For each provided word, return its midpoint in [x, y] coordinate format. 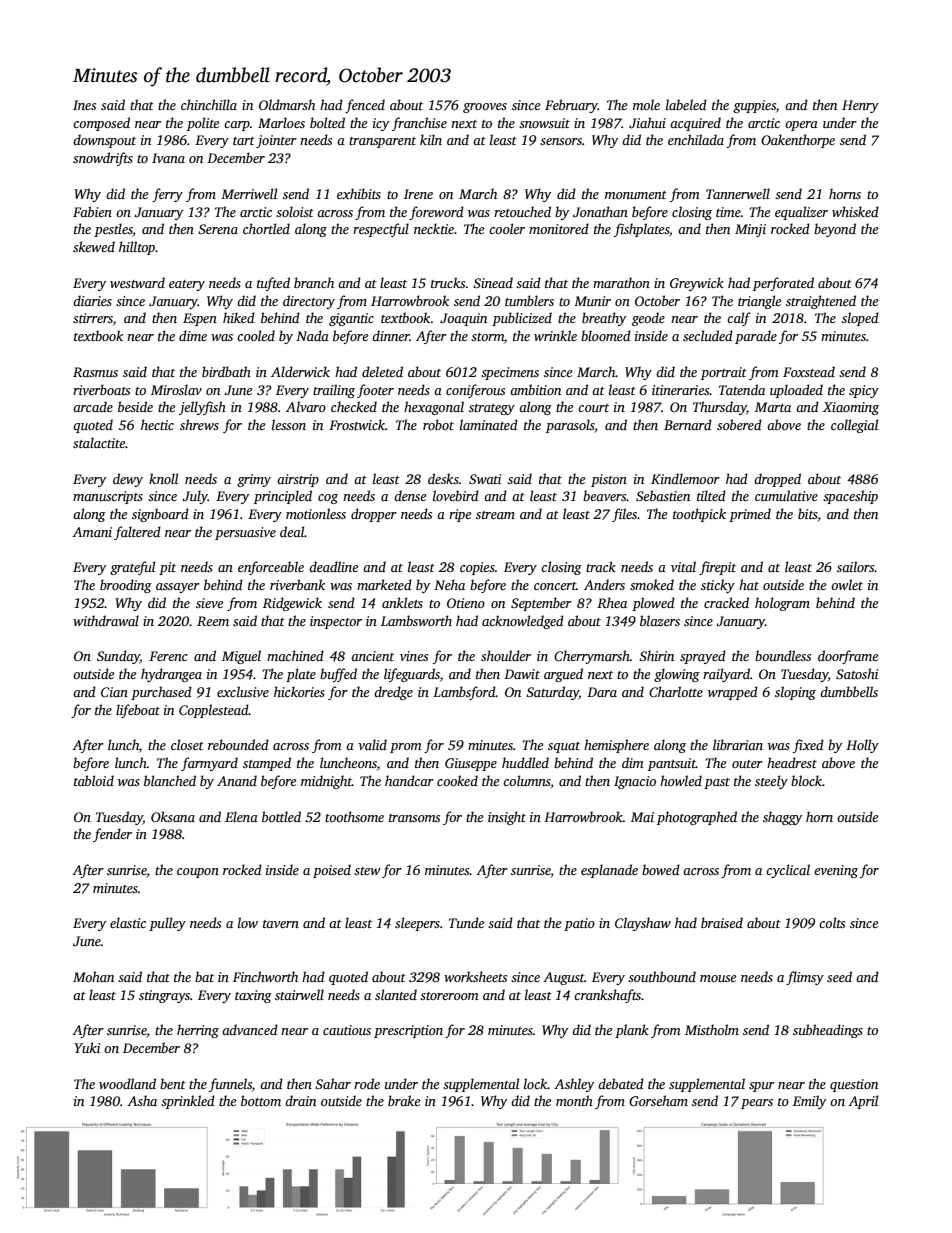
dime [193, 335]
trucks [448, 282]
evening [836, 871]
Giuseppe [471, 764]
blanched [170, 780]
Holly [862, 746]
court [593, 408]
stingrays [164, 996]
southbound [662, 976]
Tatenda [742, 389]
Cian [114, 692]
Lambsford [464, 693]
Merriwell [249, 193]
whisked [855, 211]
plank [632, 1031]
